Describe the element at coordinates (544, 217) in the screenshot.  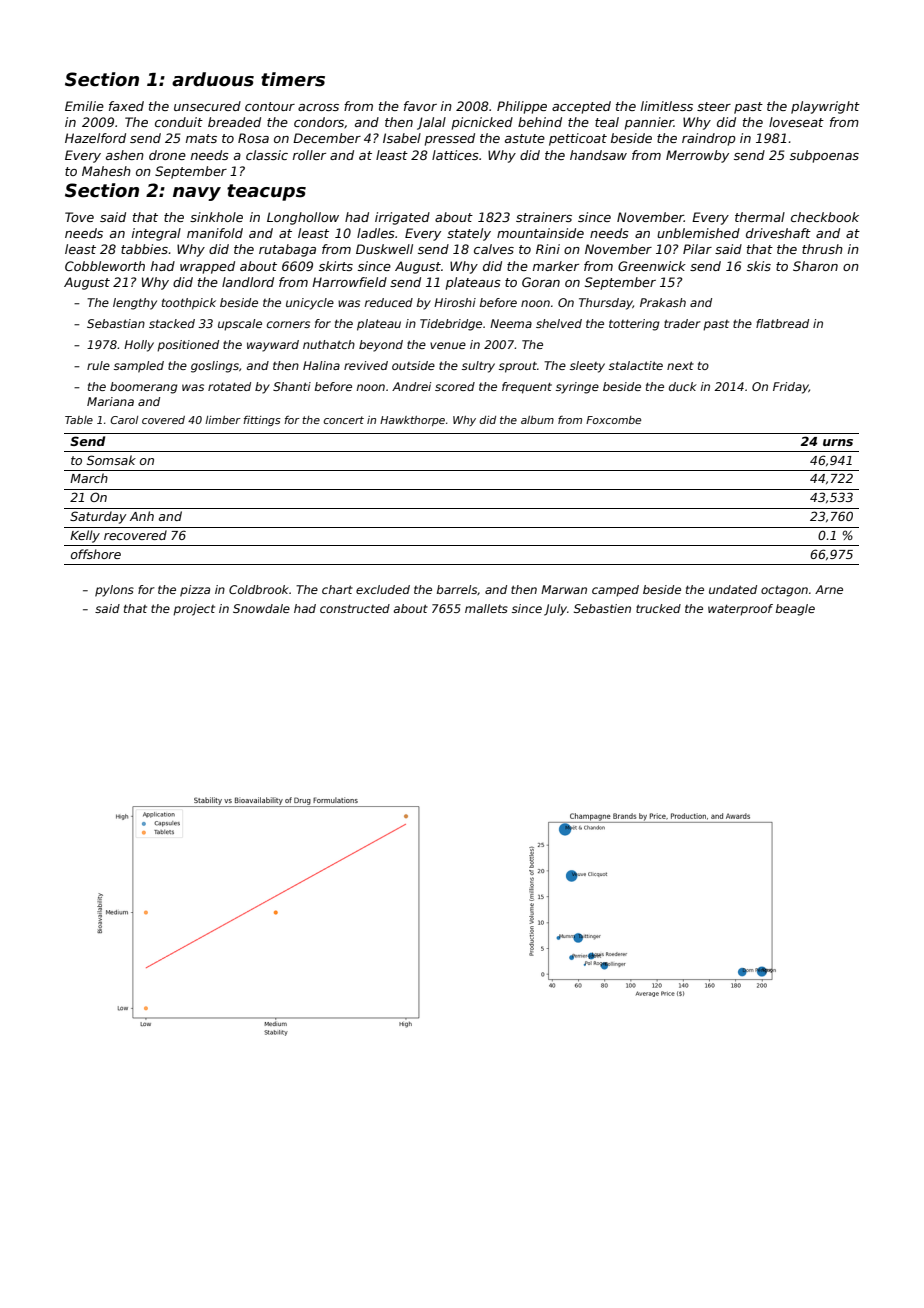
I see `strainers` at that location.
